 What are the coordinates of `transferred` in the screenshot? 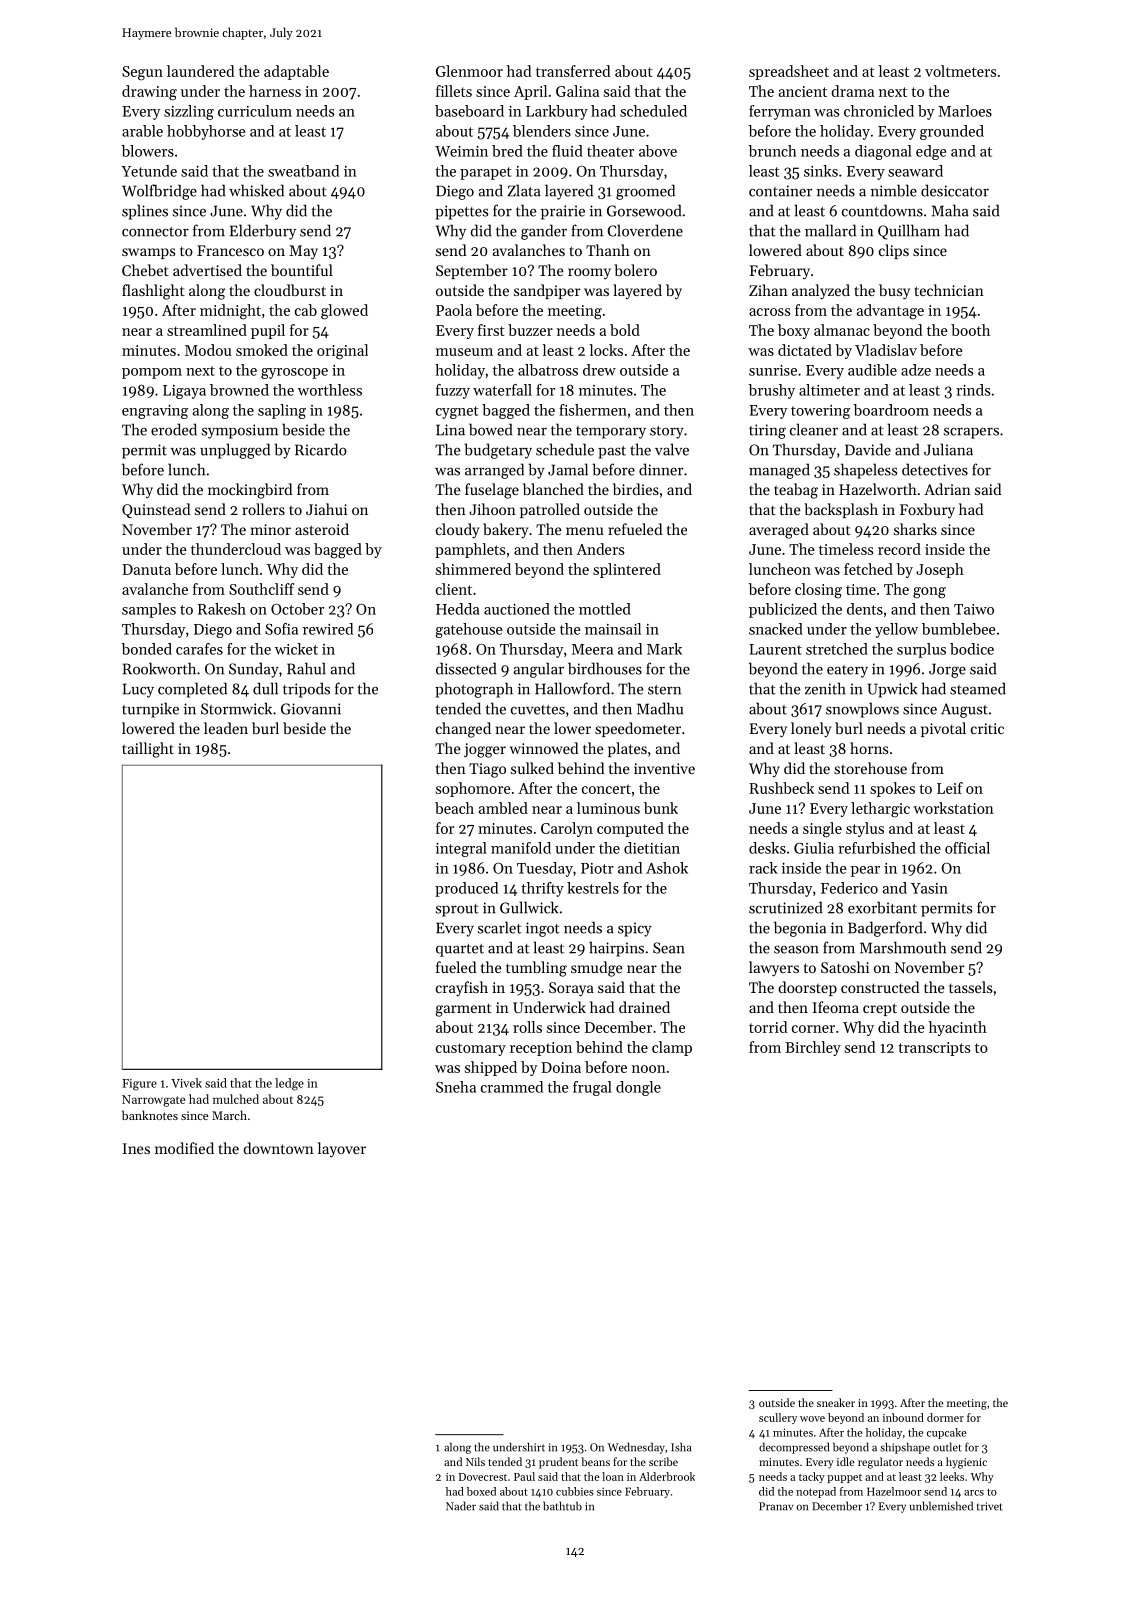 It's located at (573, 71).
